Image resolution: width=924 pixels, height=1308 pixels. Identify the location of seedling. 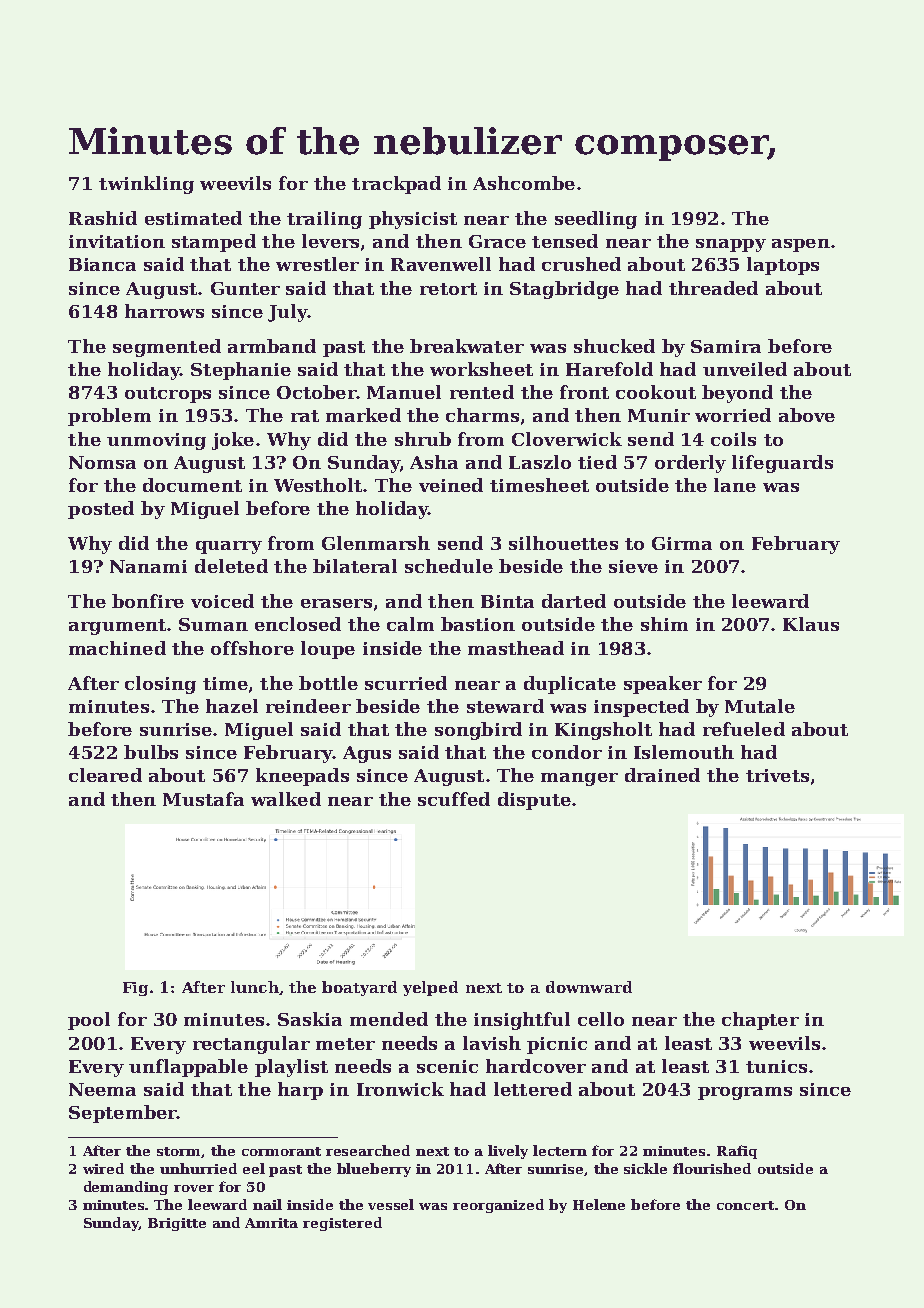
(596, 220).
